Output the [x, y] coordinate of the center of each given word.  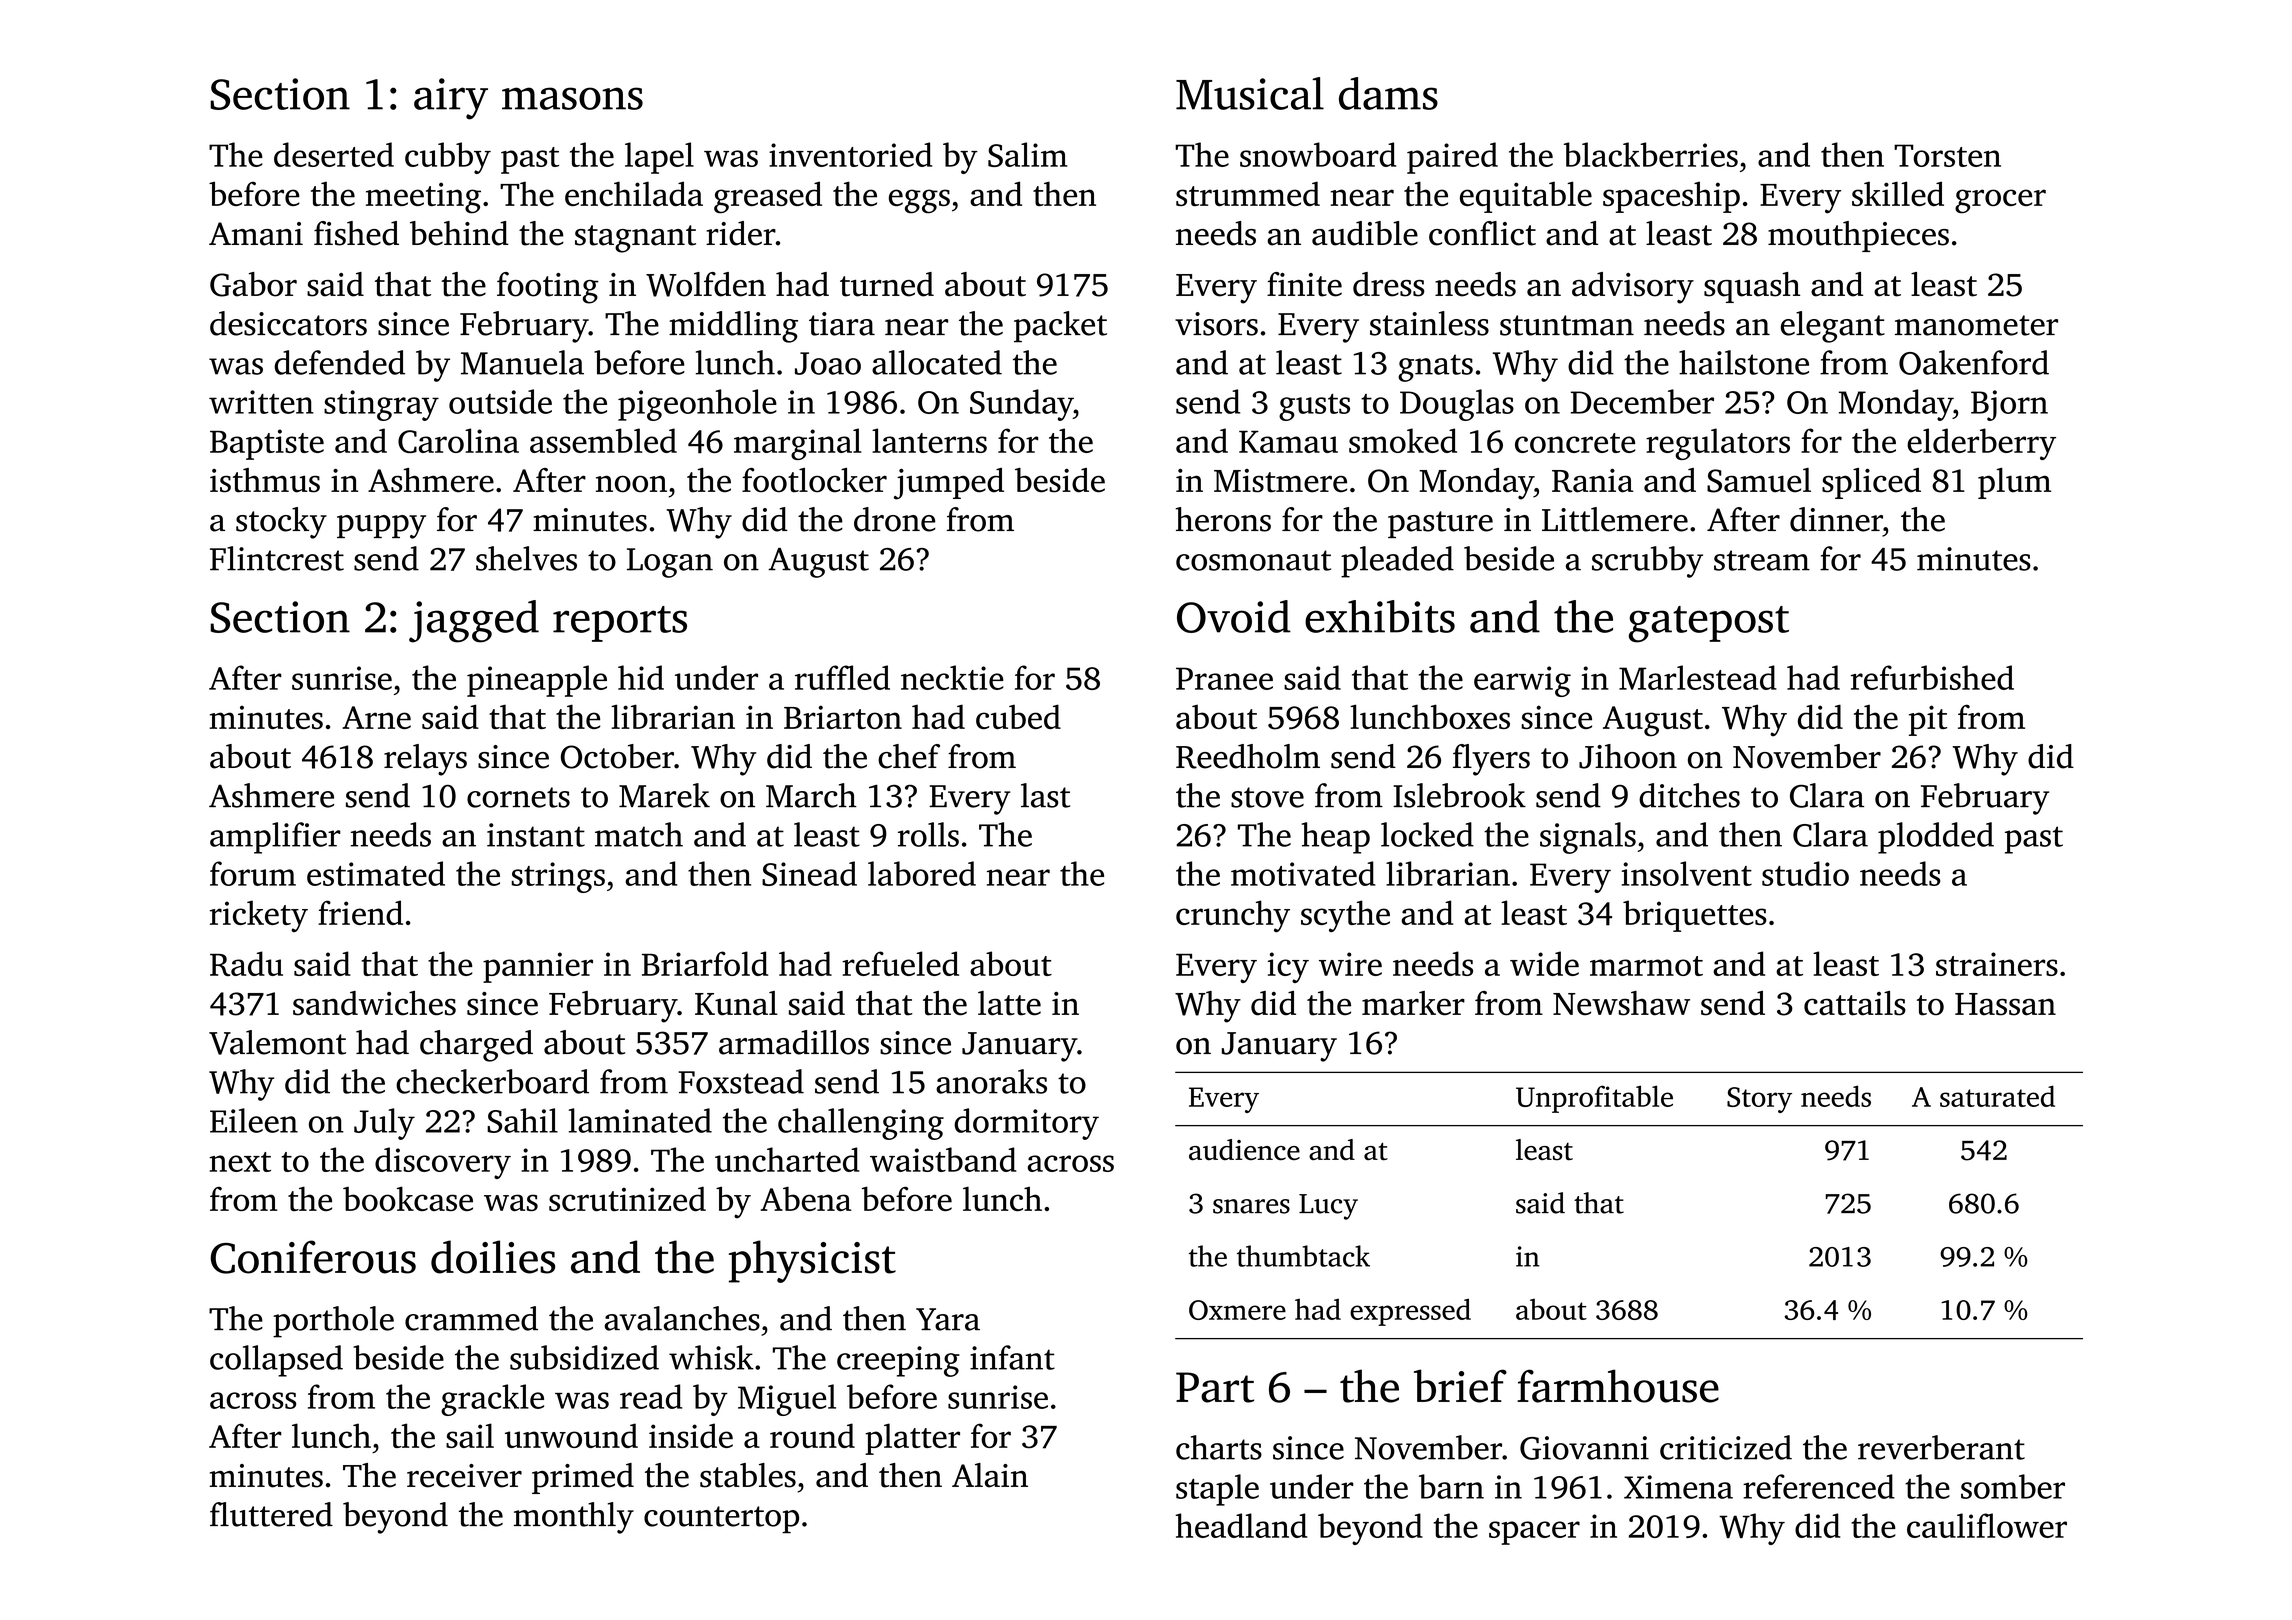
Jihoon [1628, 756]
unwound [571, 1435]
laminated [640, 1120]
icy [1288, 967]
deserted [334, 154]
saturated [1997, 1096]
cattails [1855, 1003]
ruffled [842, 677]
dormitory [1026, 1124]
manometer [1976, 325]
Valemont [277, 1042]
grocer [2000, 201]
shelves [526, 558]
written [261, 402]
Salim [1027, 154]
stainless [1429, 323]
